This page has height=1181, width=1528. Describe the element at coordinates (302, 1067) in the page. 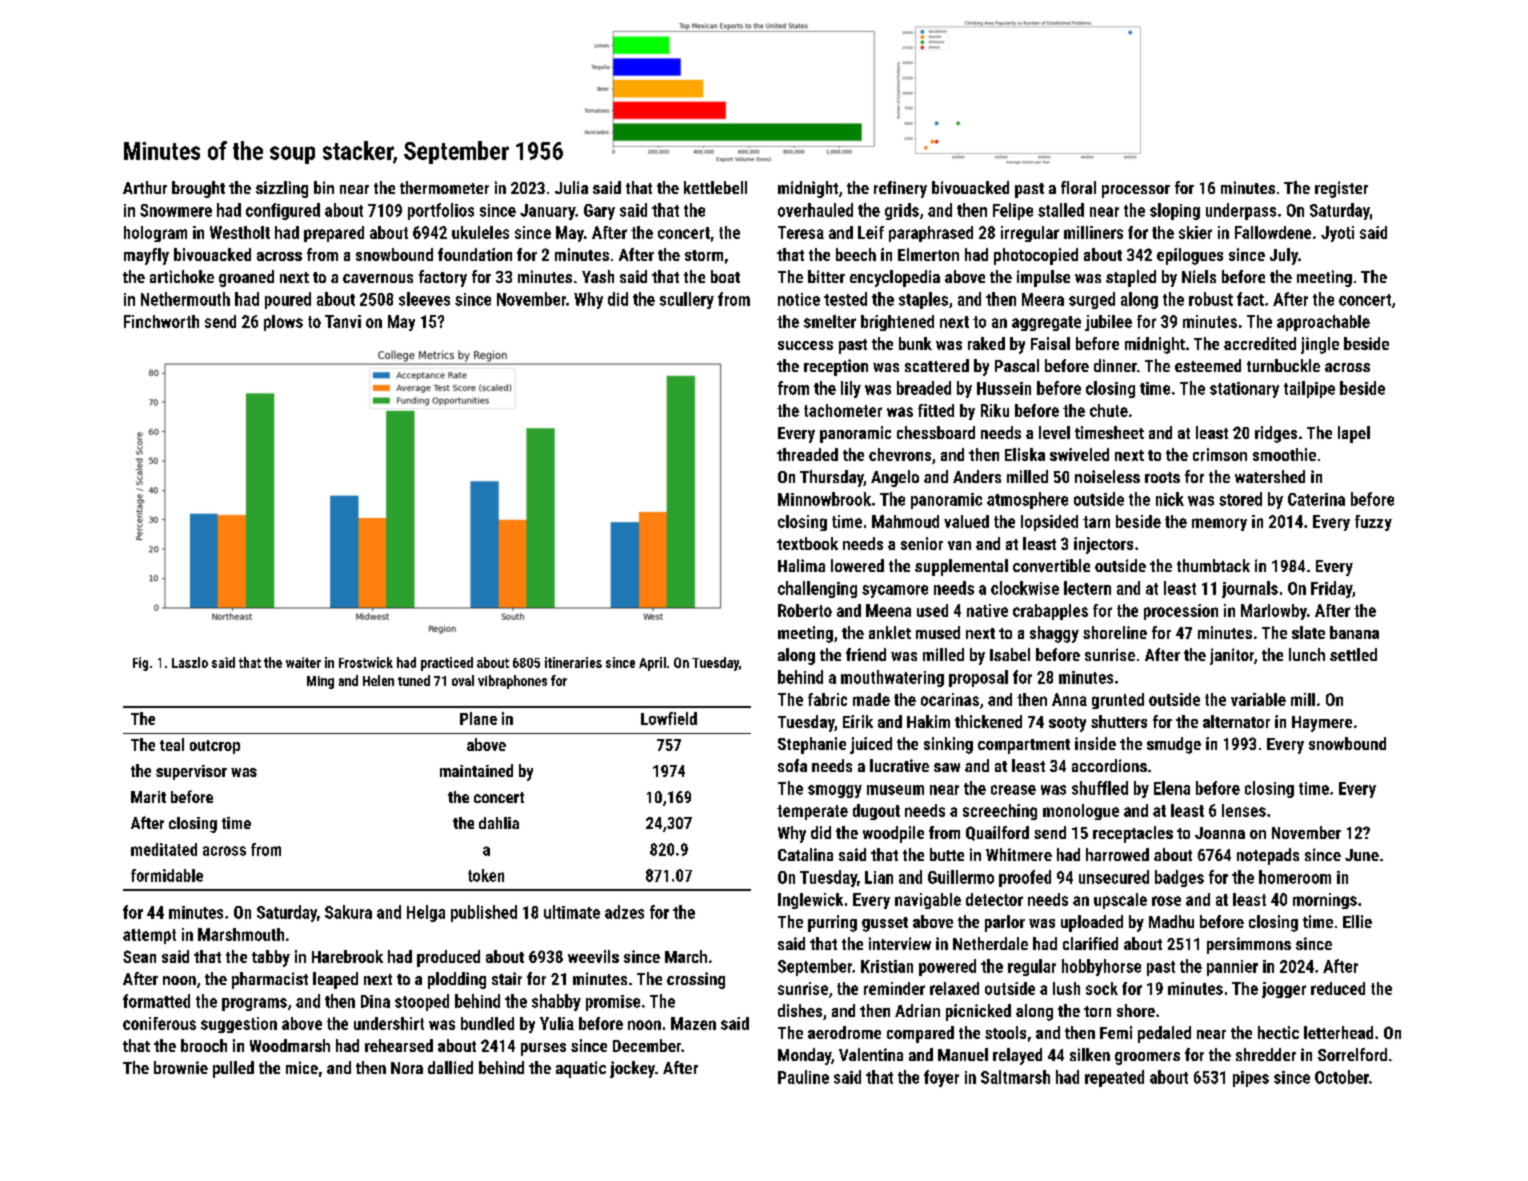

I see `mice` at that location.
